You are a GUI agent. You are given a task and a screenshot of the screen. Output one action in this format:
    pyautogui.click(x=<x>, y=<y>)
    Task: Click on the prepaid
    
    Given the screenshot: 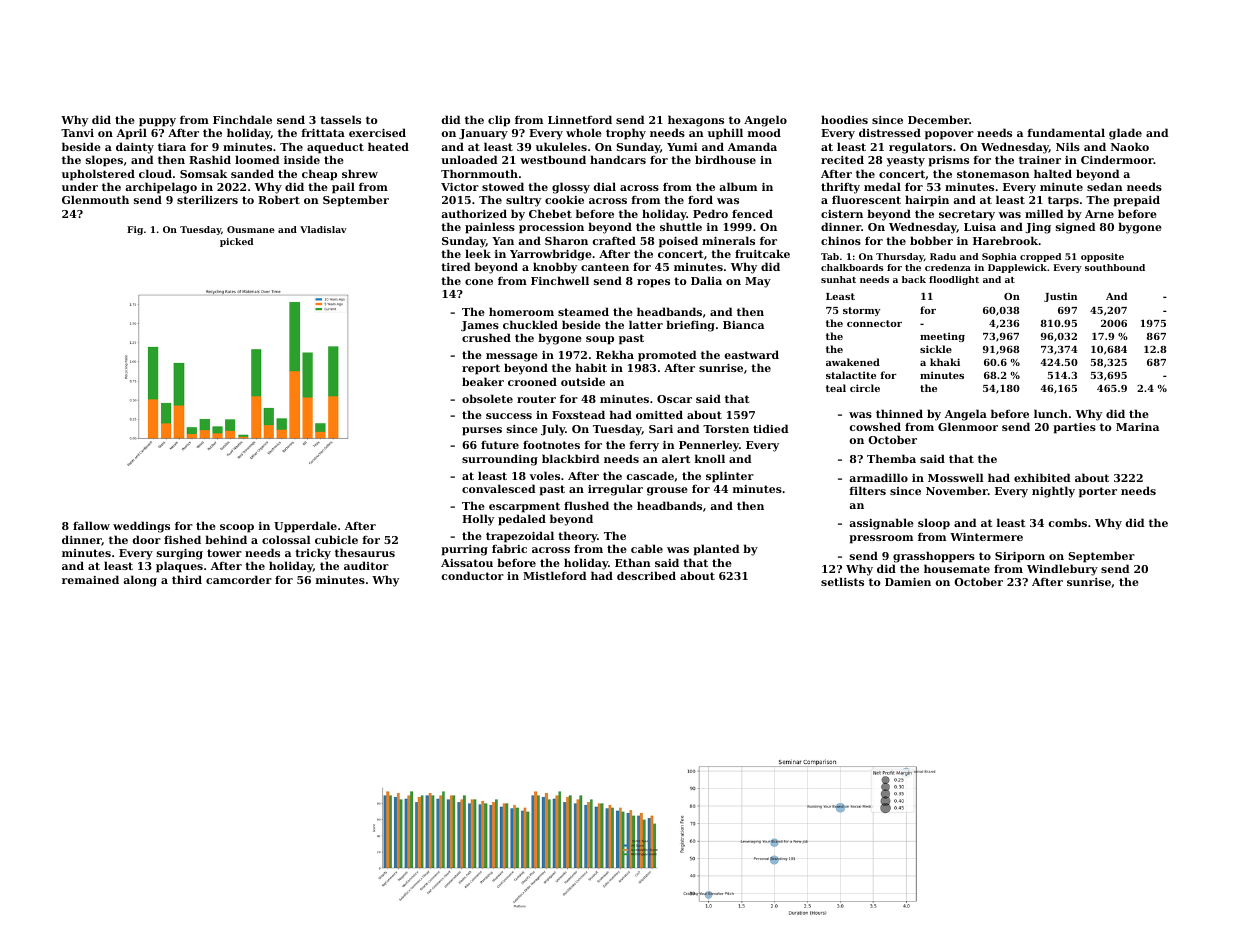 What is the action you would take?
    pyautogui.click(x=1136, y=201)
